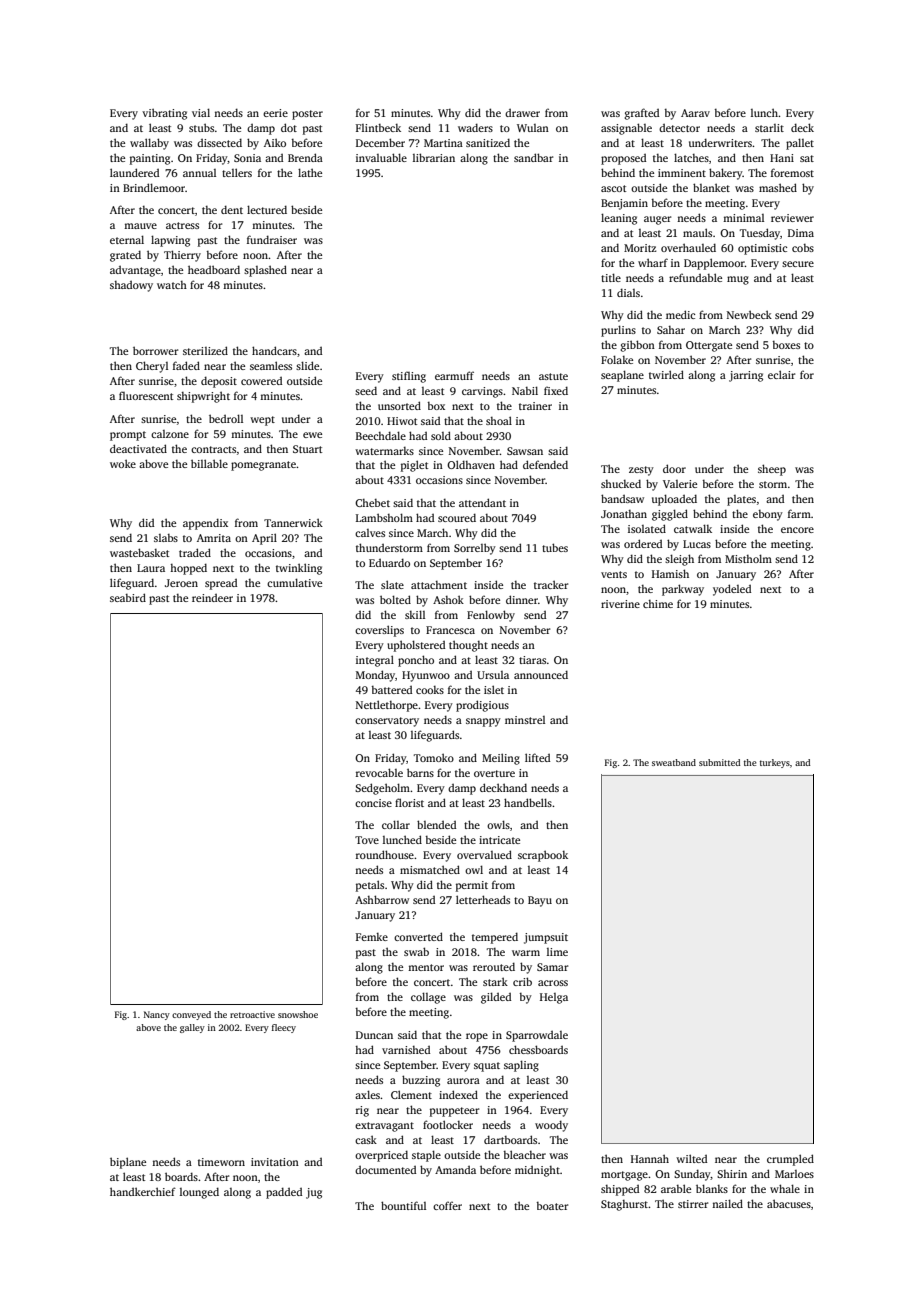  What do you see at coordinates (275, 113) in the image?
I see `eerie` at bounding box center [275, 113].
